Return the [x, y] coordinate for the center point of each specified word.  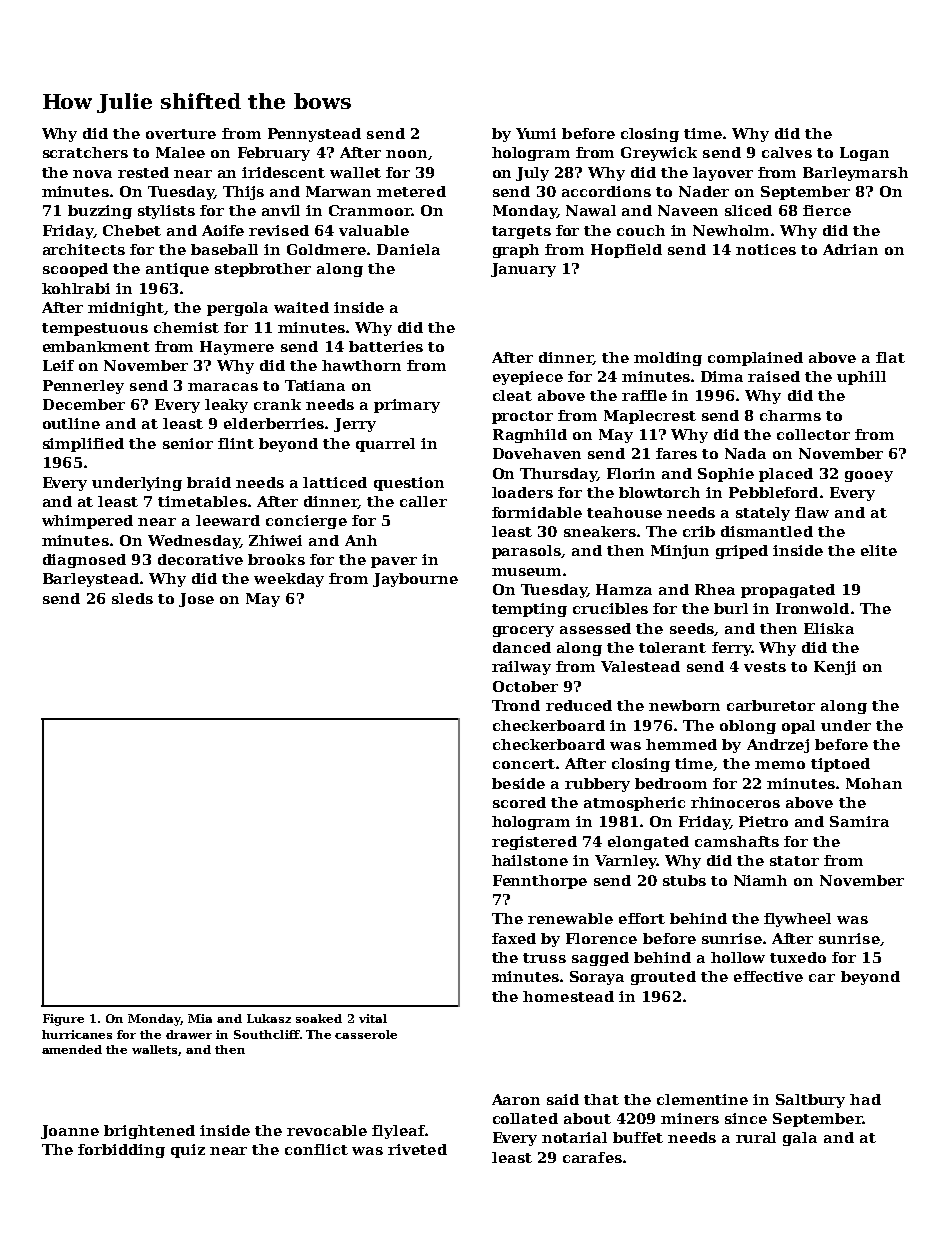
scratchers [85, 152]
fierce [827, 210]
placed [786, 475]
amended [72, 1049]
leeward [228, 520]
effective [768, 976]
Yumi [536, 133]
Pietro [763, 821]
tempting [529, 610]
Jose [196, 600]
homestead [568, 996]
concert [524, 764]
